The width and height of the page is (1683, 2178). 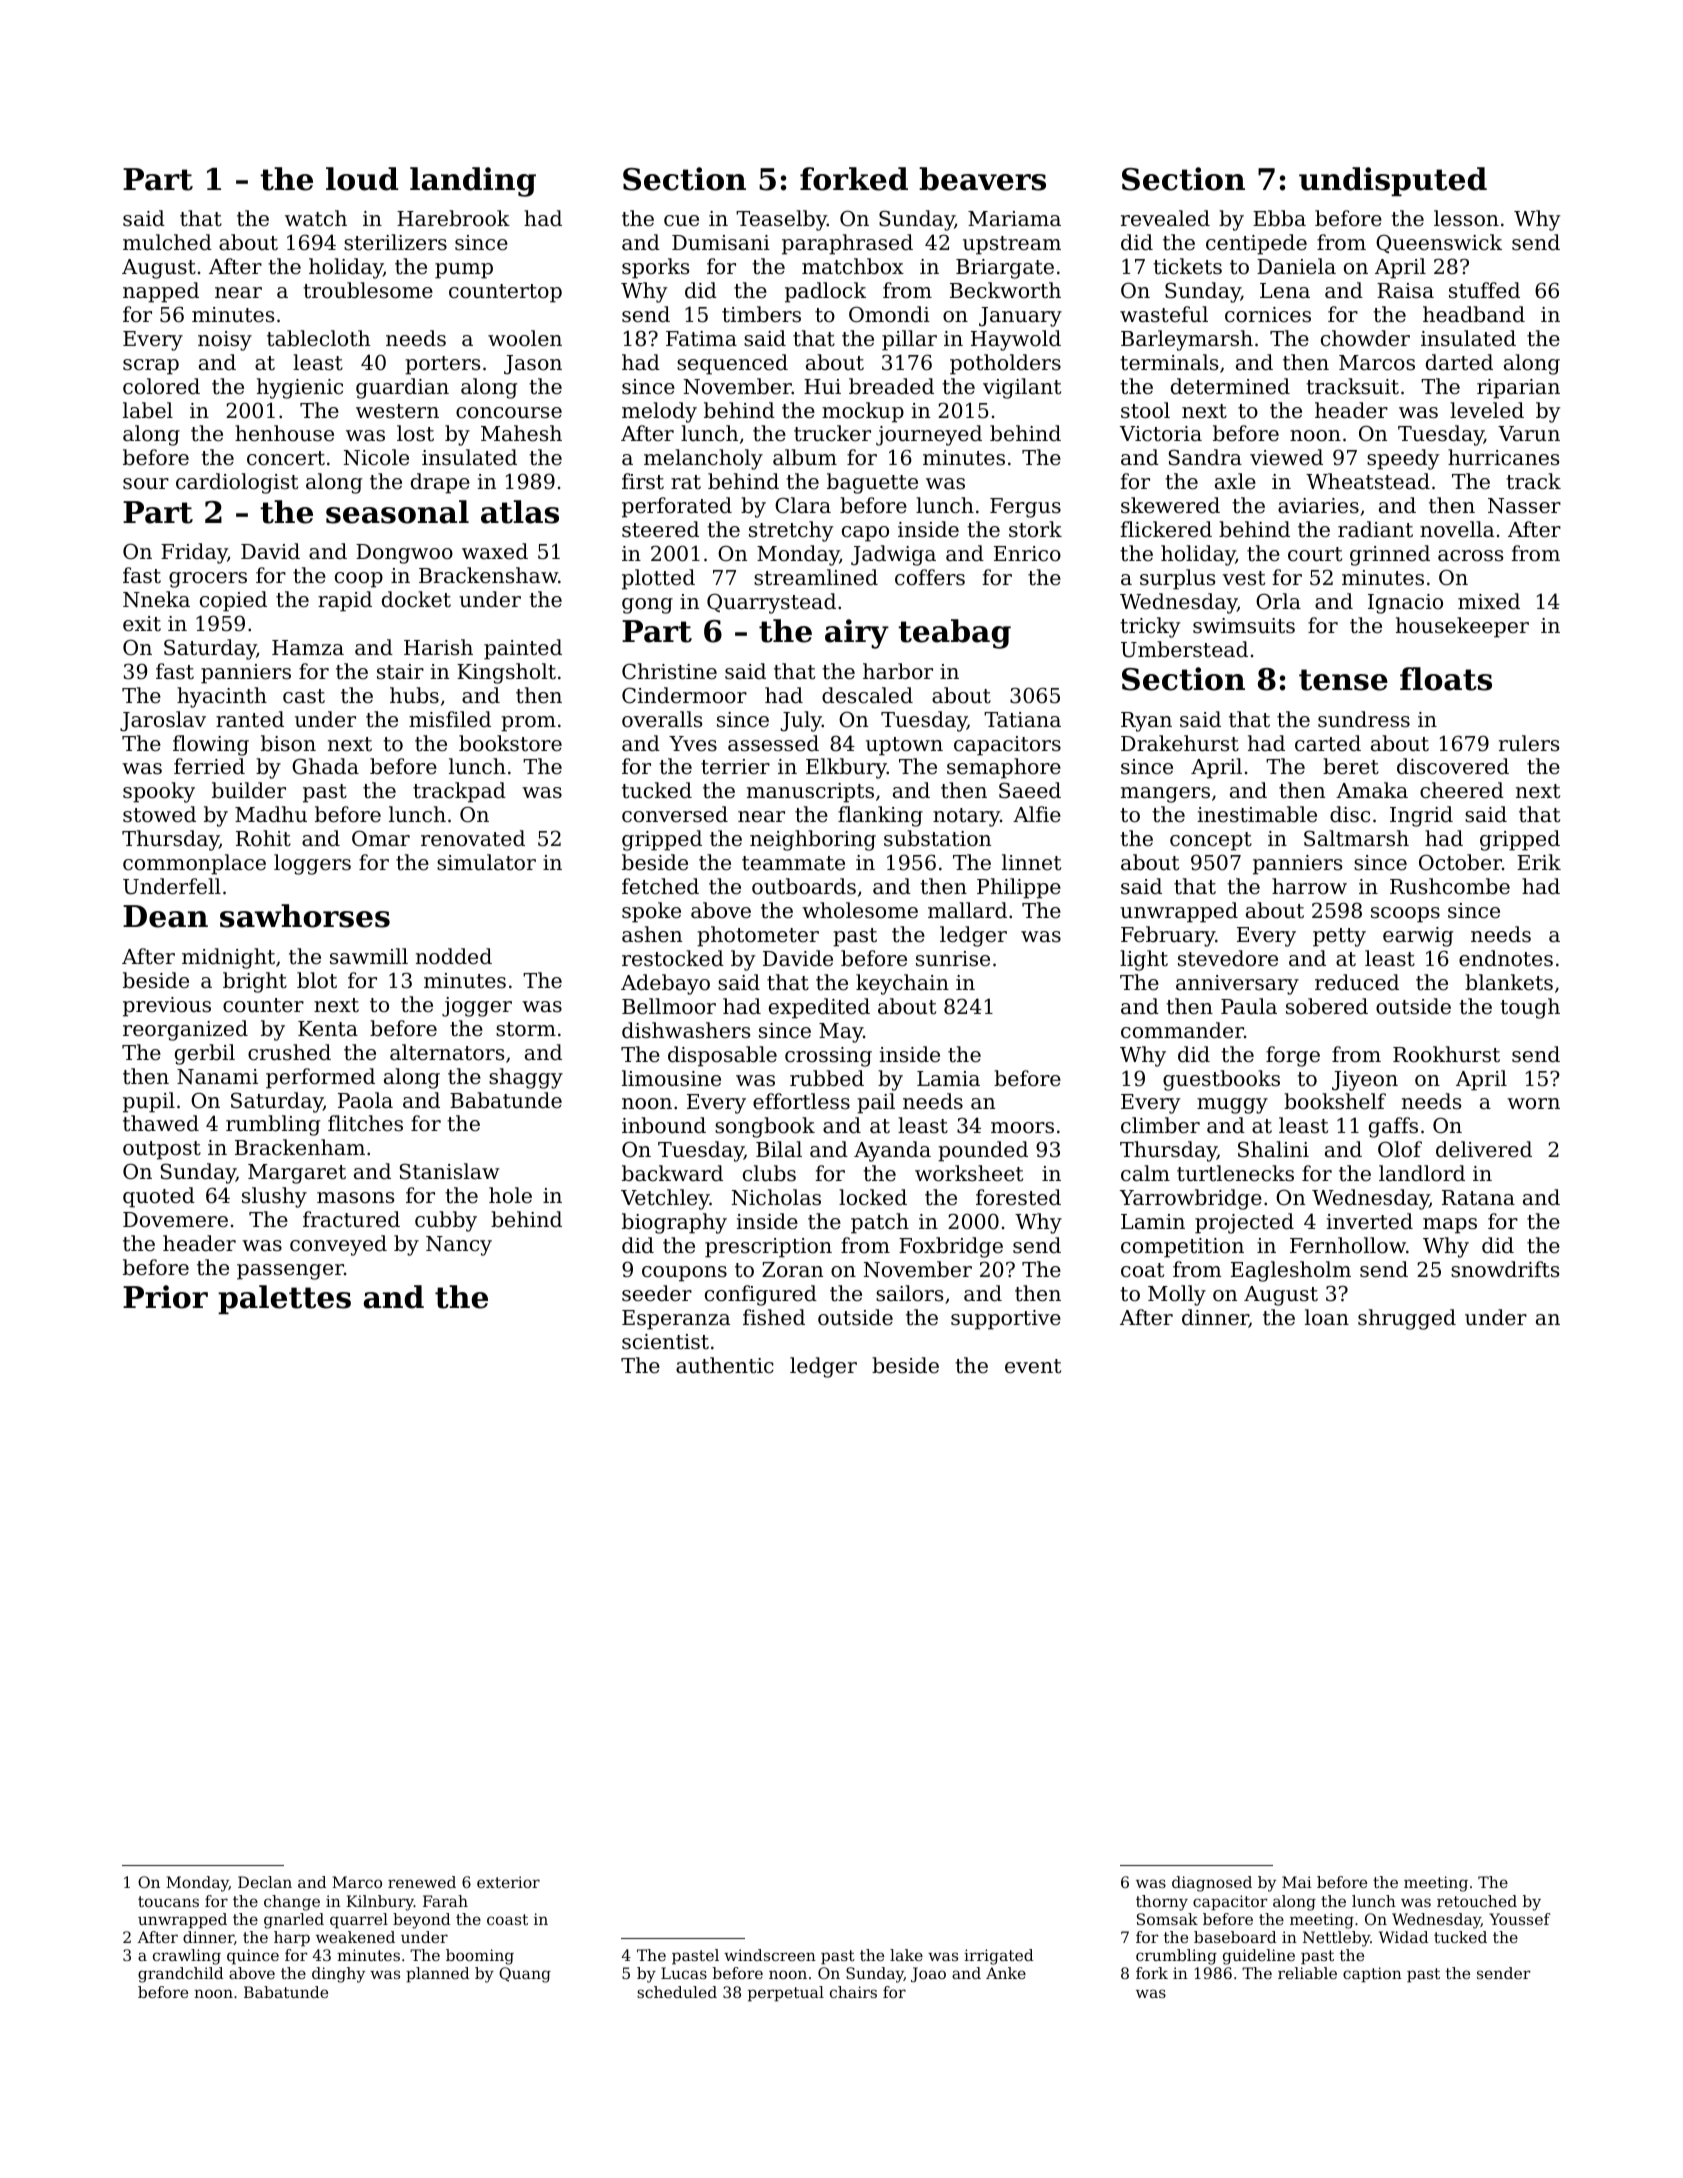 I want to click on perpetual, so click(x=786, y=1994).
